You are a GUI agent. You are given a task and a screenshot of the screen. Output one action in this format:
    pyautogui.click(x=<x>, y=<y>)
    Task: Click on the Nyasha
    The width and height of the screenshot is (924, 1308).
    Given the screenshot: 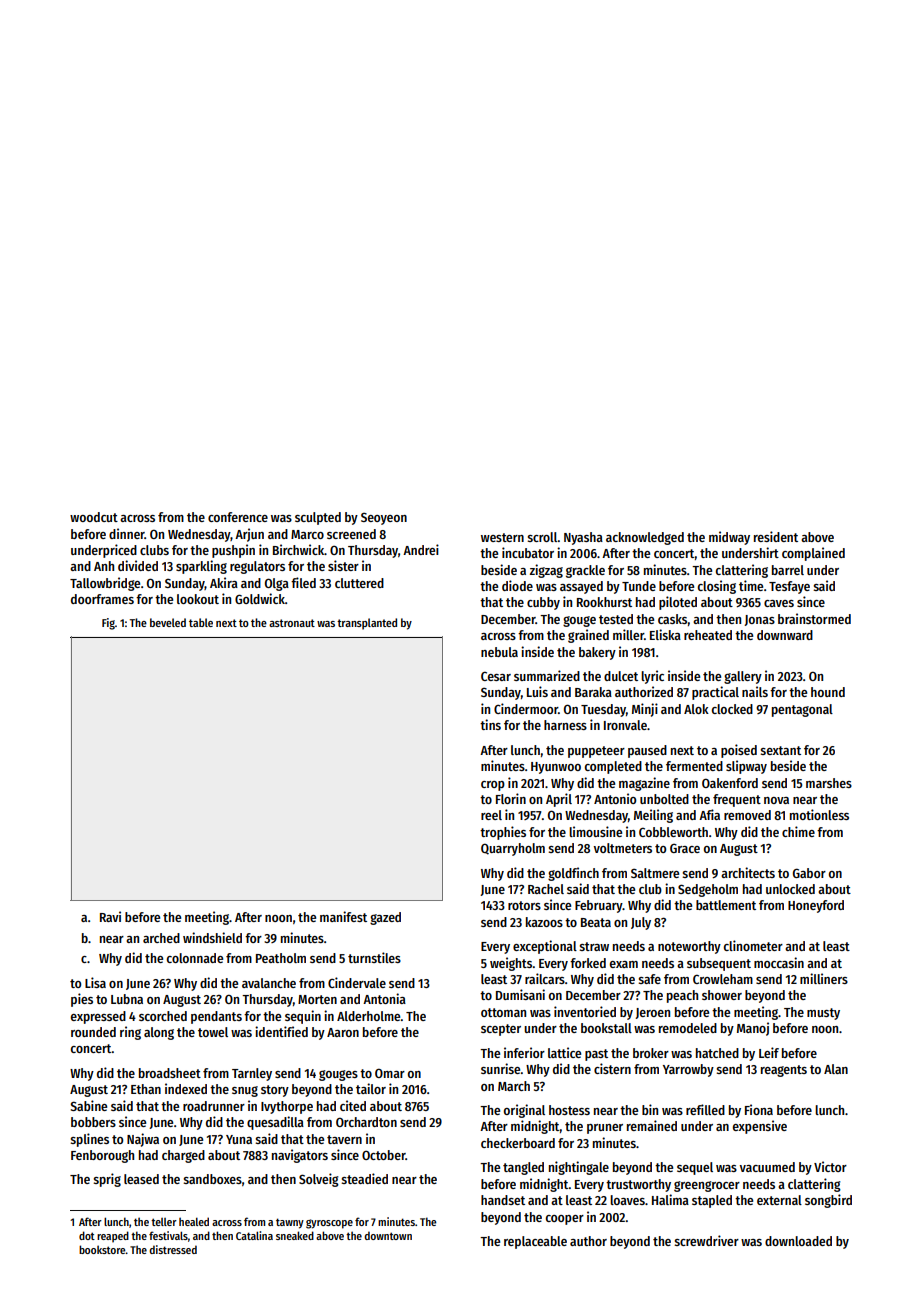 What is the action you would take?
    pyautogui.click(x=583, y=538)
